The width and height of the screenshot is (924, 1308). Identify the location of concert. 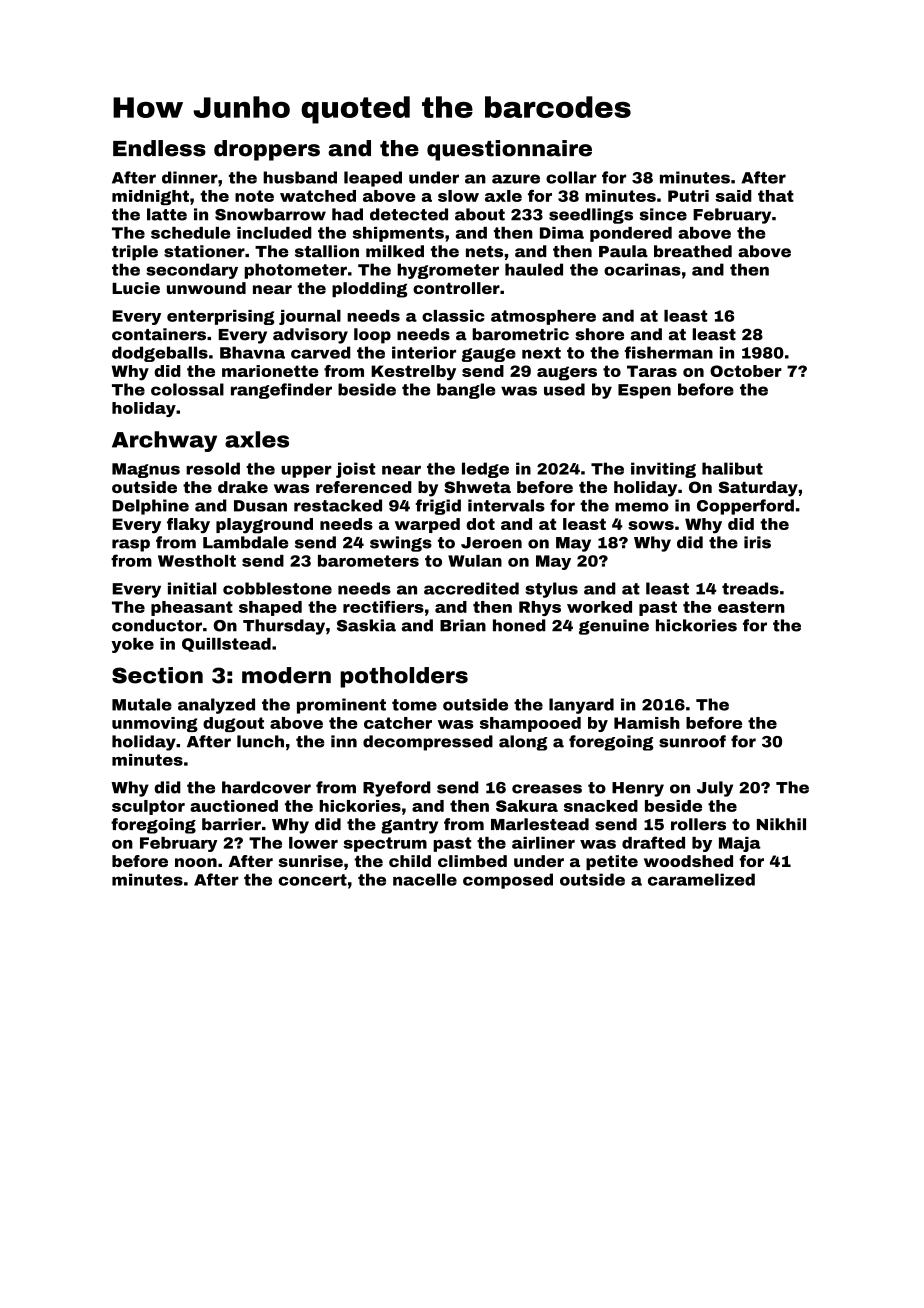
(312, 880).
